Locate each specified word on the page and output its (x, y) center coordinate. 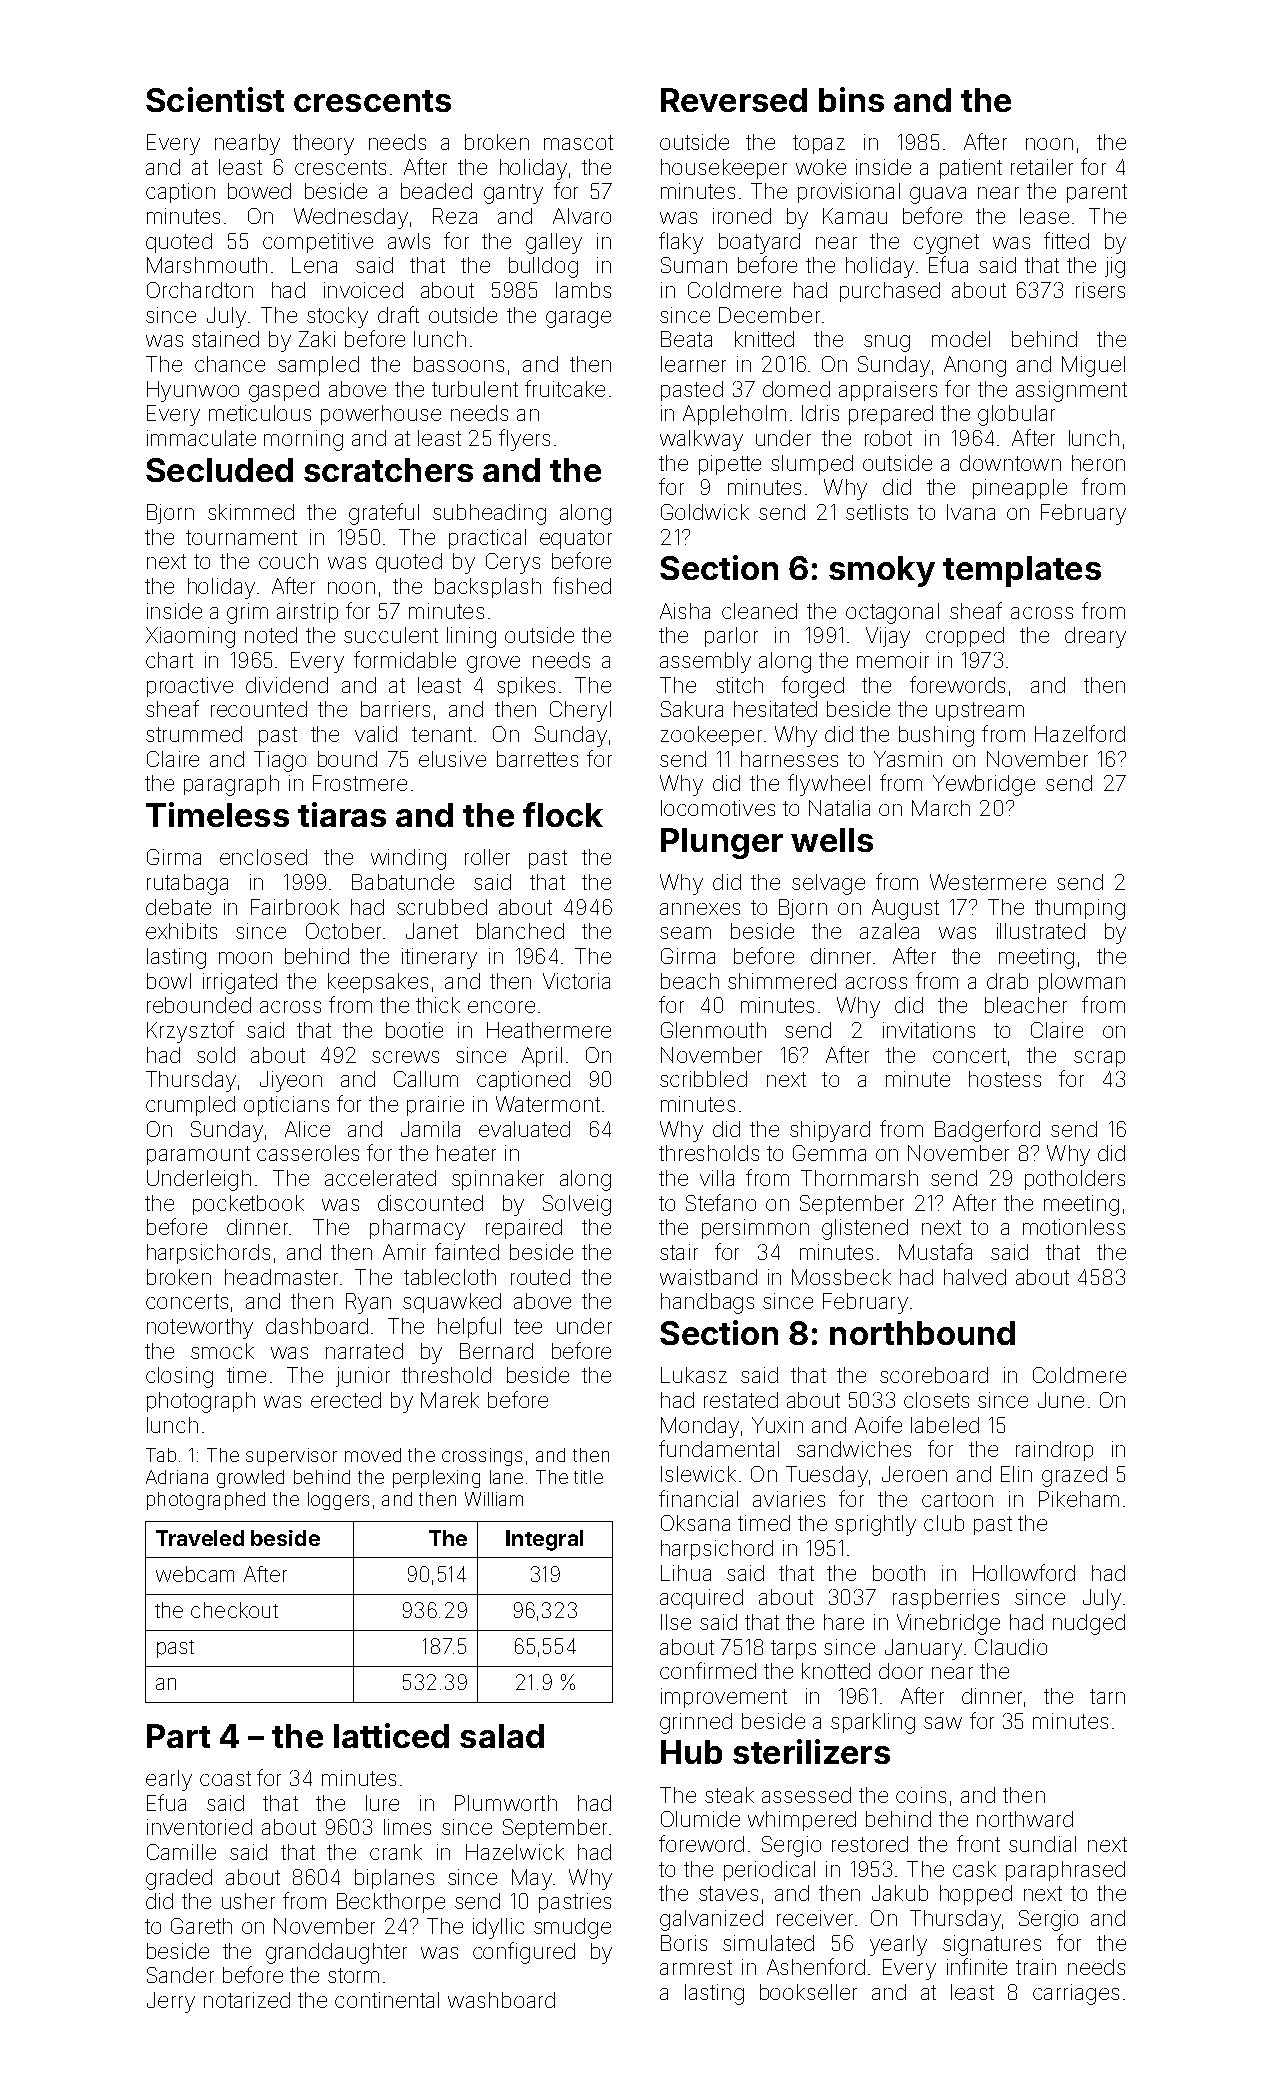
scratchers (388, 470)
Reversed (734, 100)
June (1061, 1400)
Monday (700, 1427)
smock (222, 1351)
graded (179, 1879)
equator (576, 539)
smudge (572, 1928)
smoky (882, 571)
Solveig (577, 1205)
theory (323, 144)
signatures (992, 1945)
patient (971, 169)
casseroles (308, 1153)
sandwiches (854, 1449)
